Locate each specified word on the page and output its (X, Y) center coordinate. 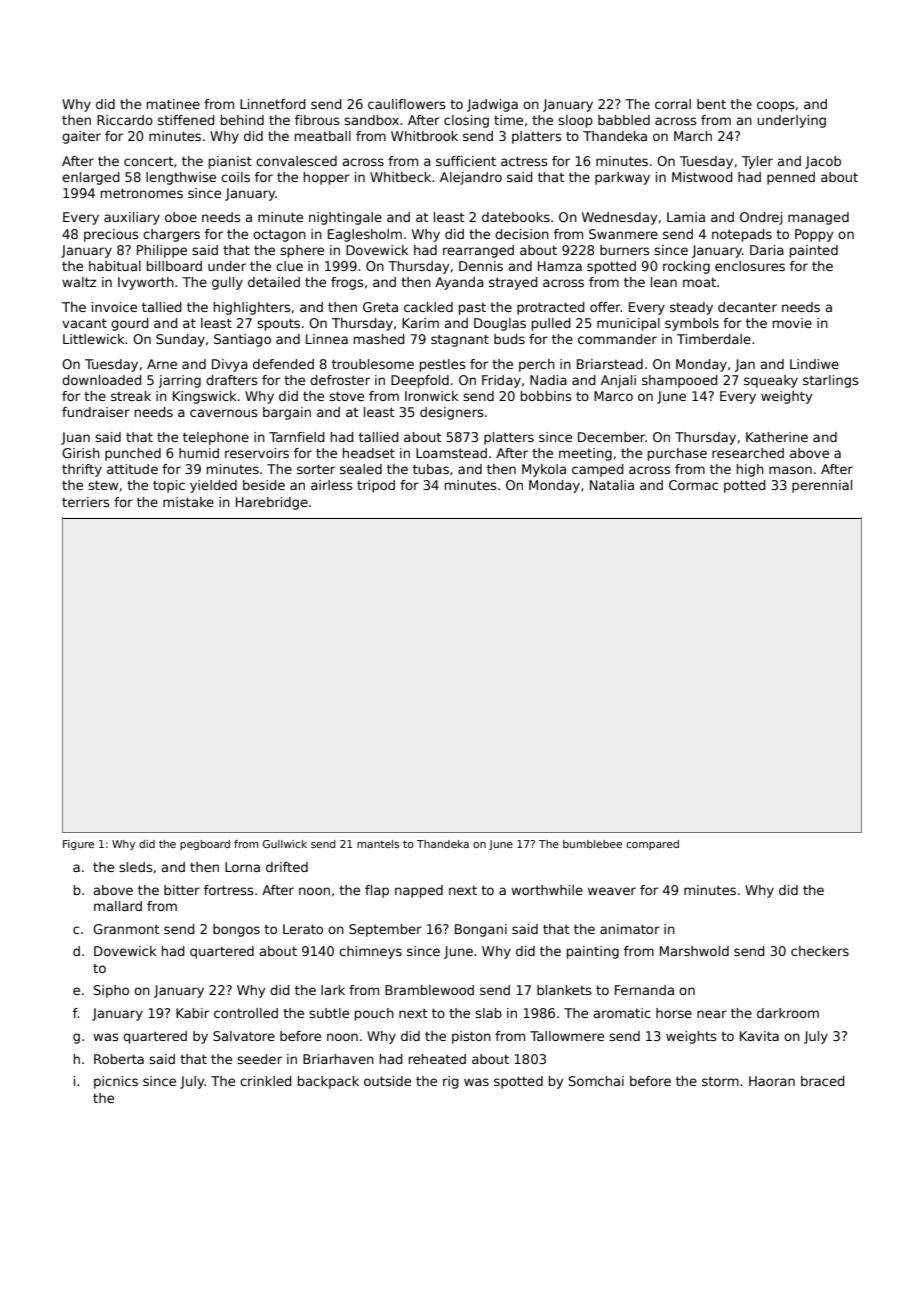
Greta (380, 307)
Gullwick (285, 844)
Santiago (242, 340)
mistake (188, 502)
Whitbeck (400, 177)
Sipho (111, 991)
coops (776, 106)
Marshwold (694, 951)
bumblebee (592, 844)
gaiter (81, 137)
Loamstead (451, 453)
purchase (677, 454)
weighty (786, 397)
